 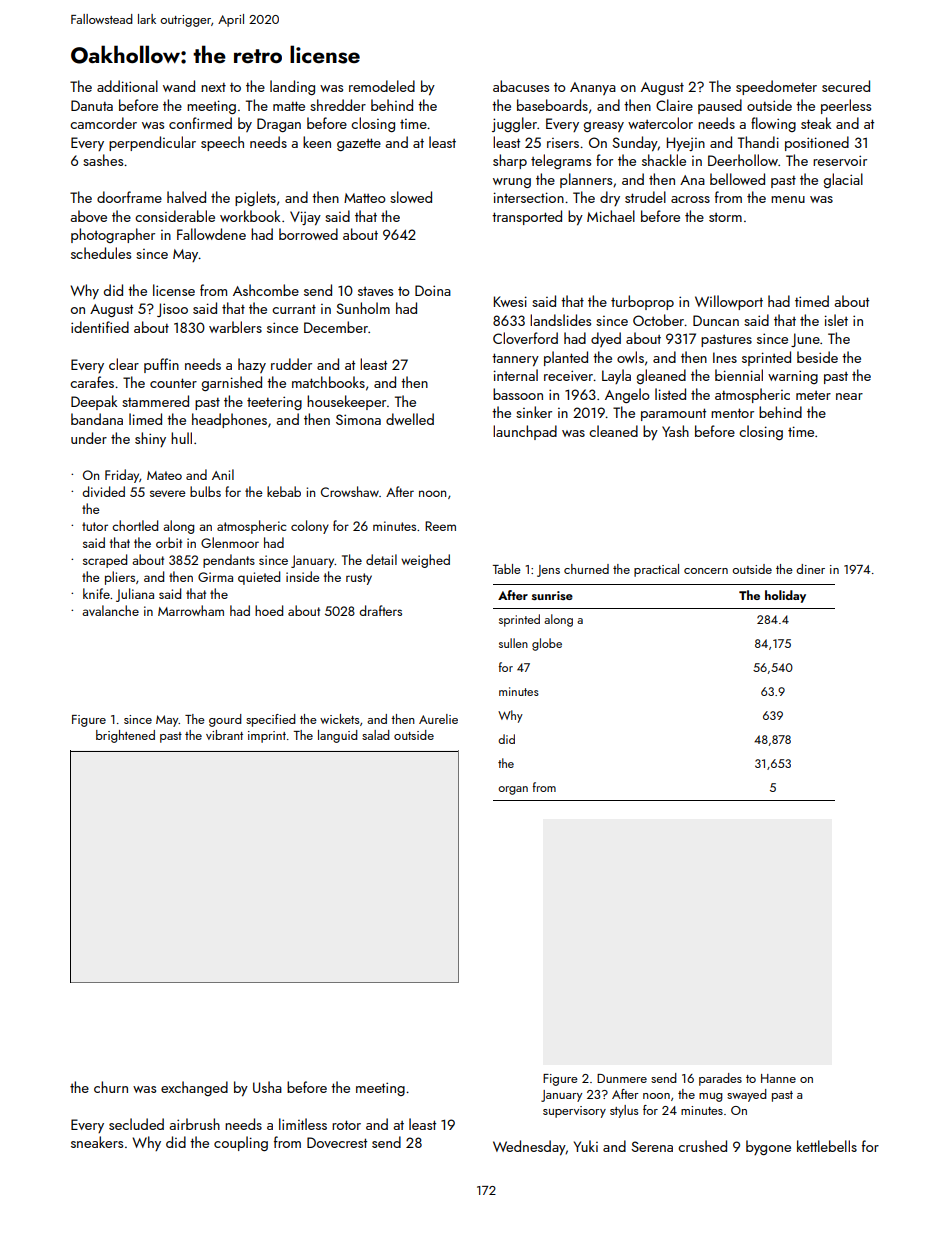 What do you see at coordinates (235, 327) in the page?
I see `warblers` at bounding box center [235, 327].
